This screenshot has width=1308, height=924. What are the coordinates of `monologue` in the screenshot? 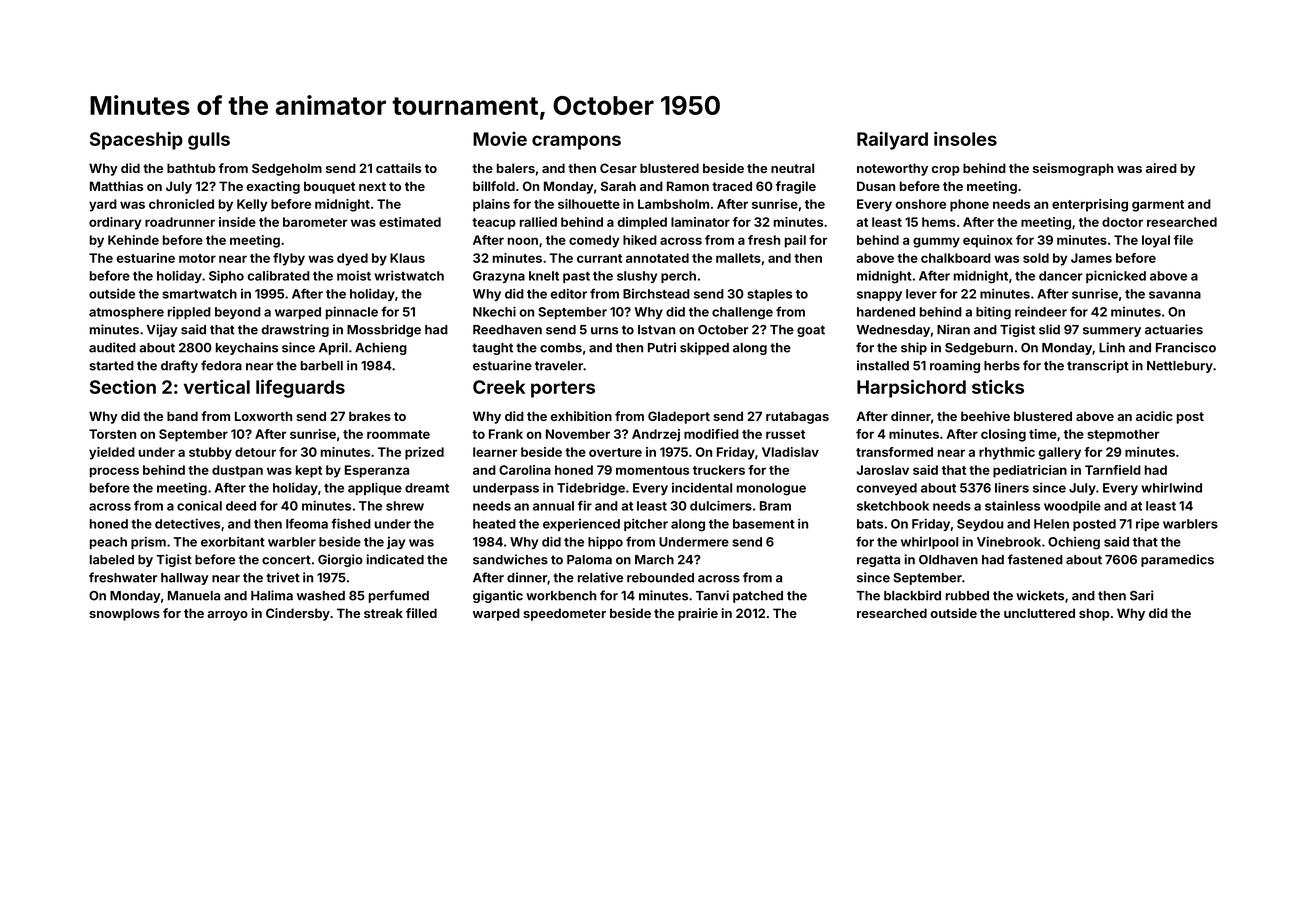 It's located at (771, 489).
